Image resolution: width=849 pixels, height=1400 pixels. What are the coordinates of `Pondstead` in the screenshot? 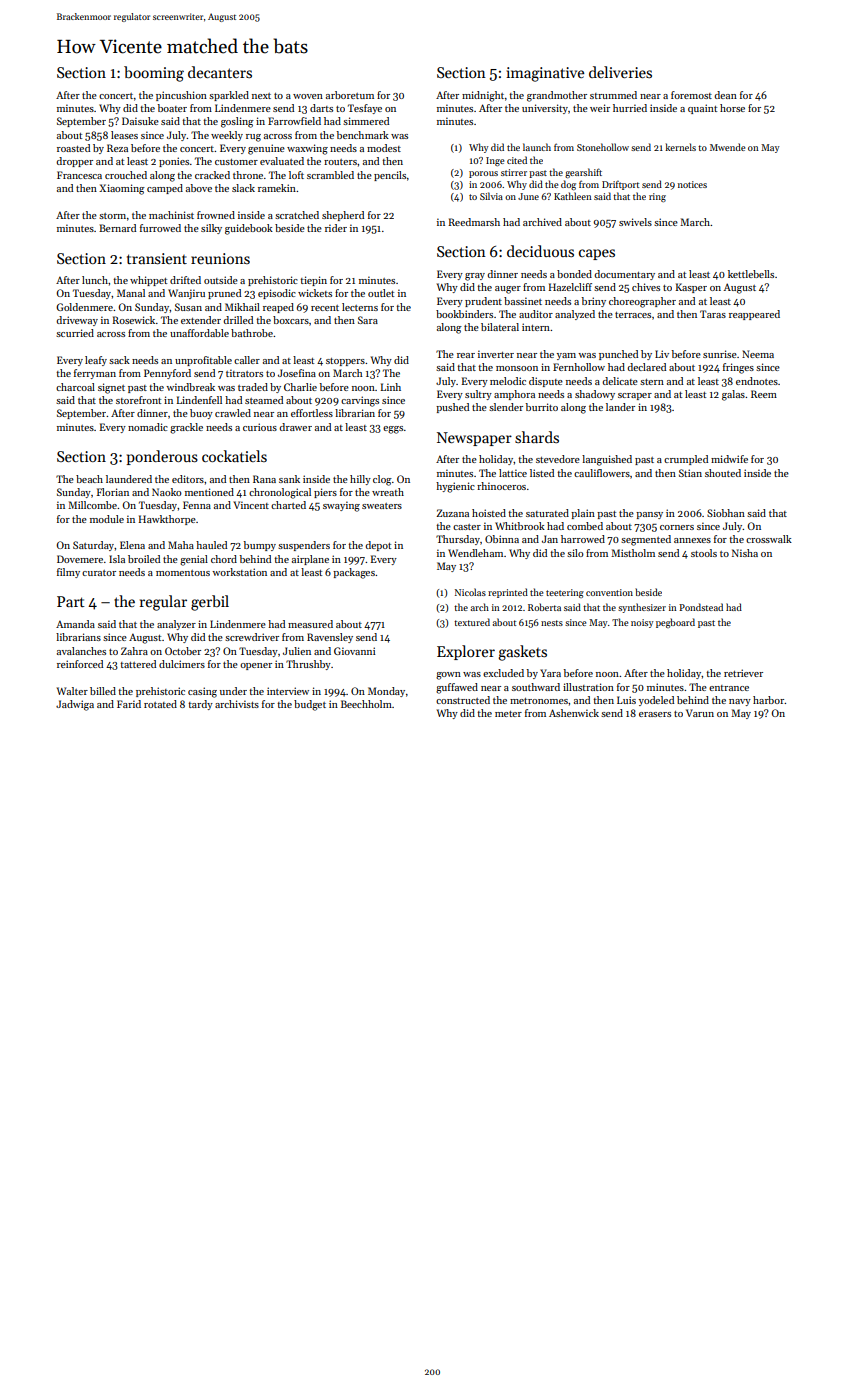 It's located at (701, 607).
